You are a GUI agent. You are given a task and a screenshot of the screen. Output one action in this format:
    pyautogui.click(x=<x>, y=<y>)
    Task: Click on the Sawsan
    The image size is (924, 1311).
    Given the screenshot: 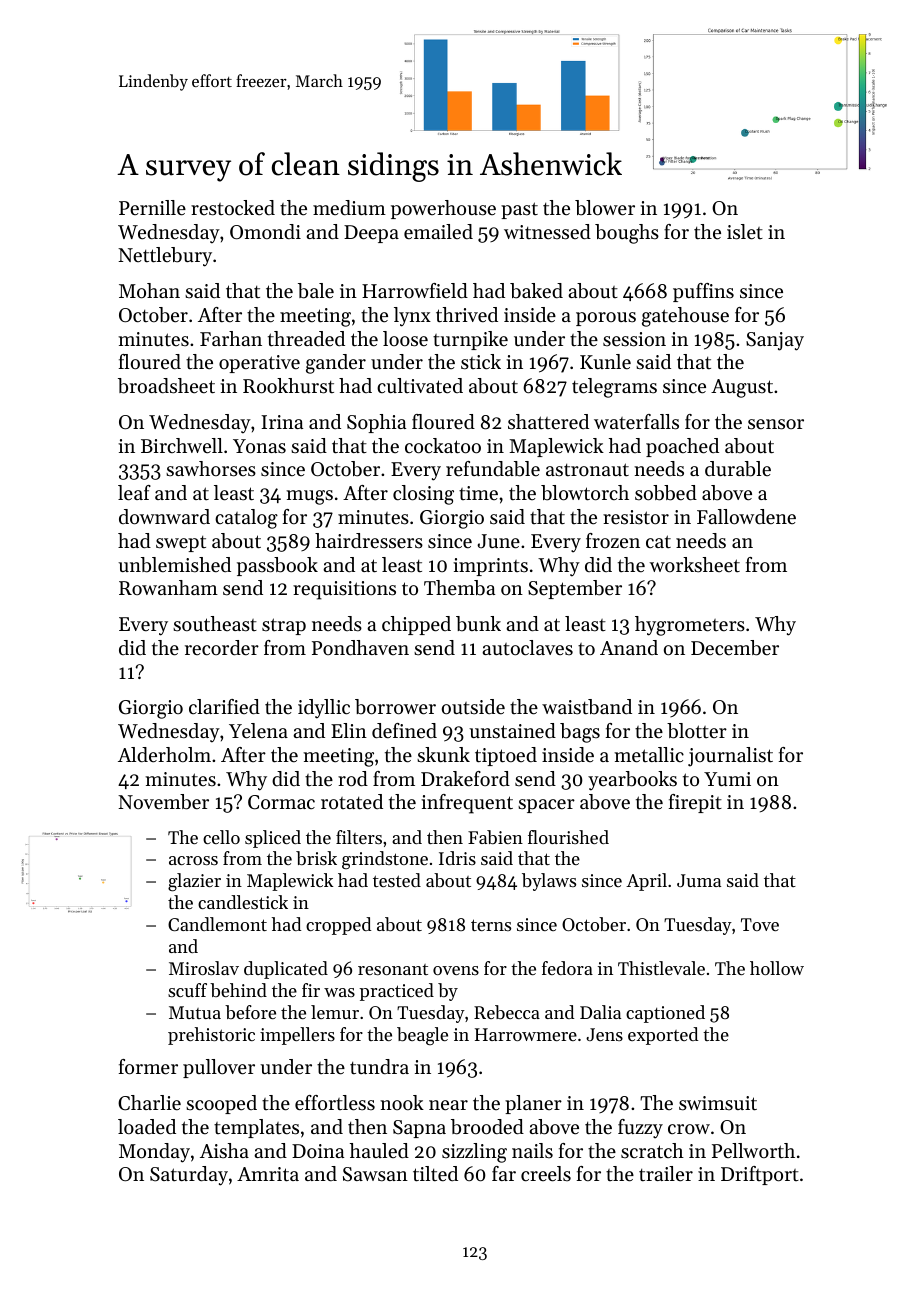 What is the action you would take?
    pyautogui.click(x=375, y=1174)
